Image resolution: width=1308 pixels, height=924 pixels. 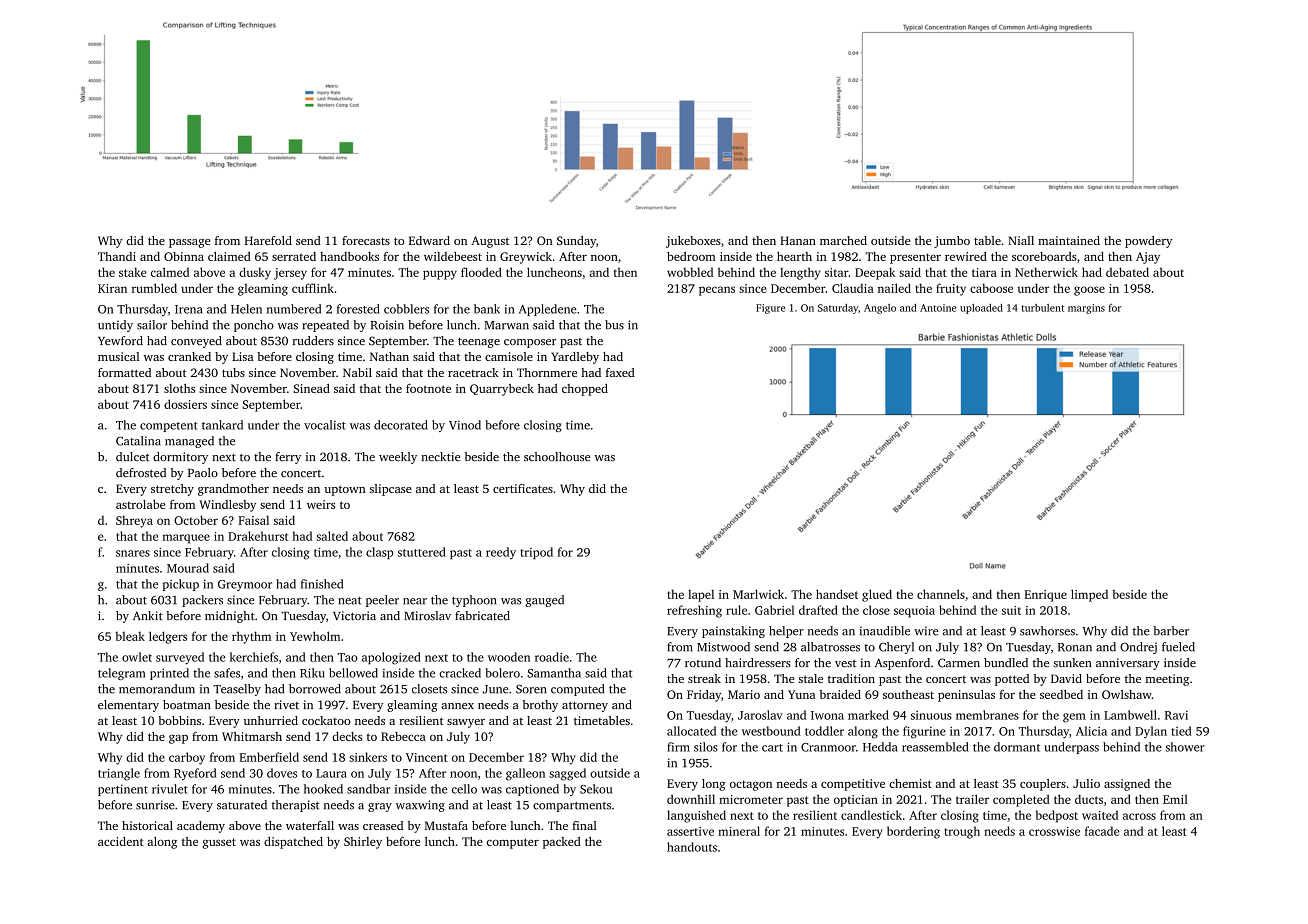 I want to click on Edward, so click(x=429, y=240).
